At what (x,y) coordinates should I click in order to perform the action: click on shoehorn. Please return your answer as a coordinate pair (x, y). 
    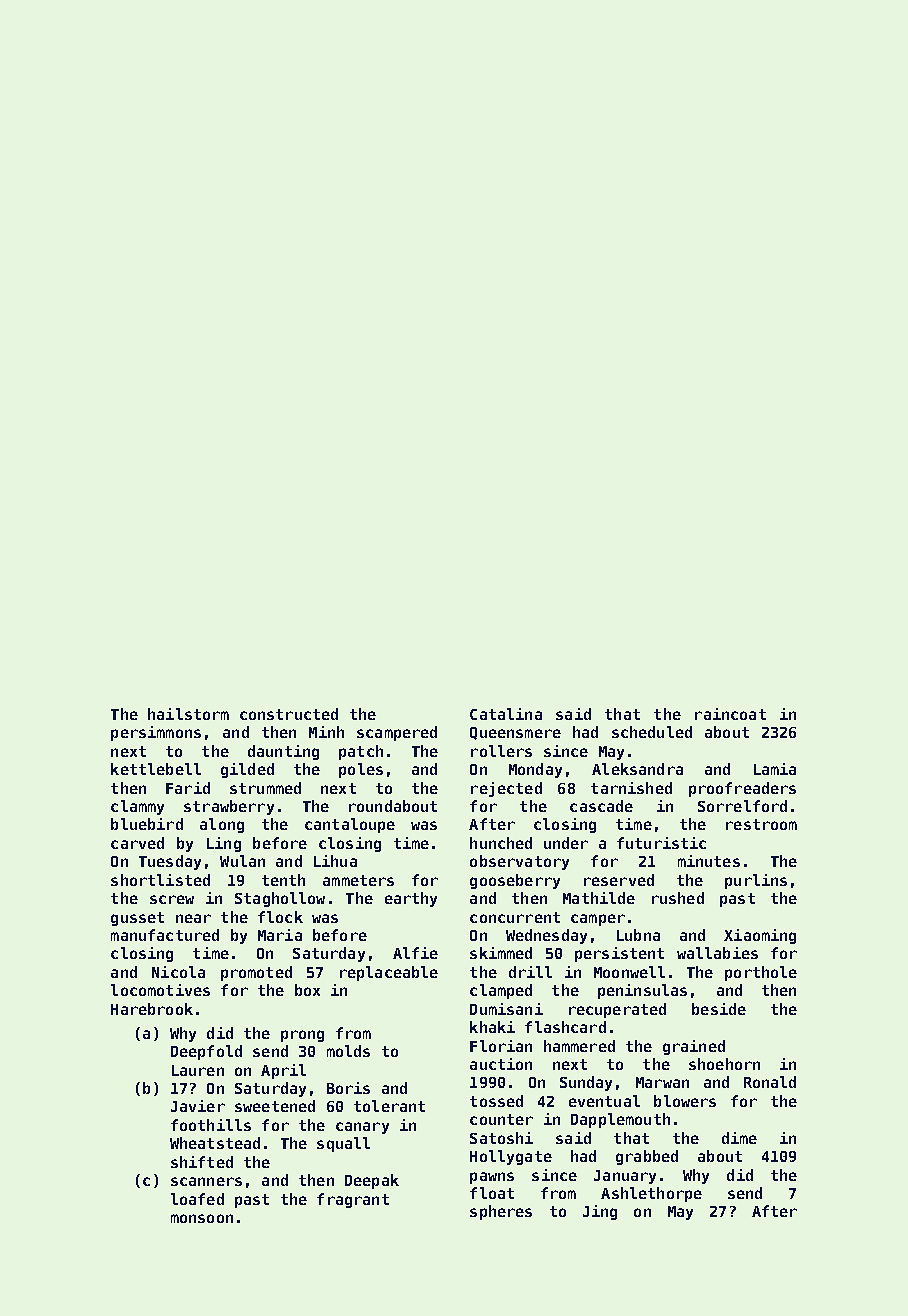
    Looking at the image, I should click on (724, 1064).
